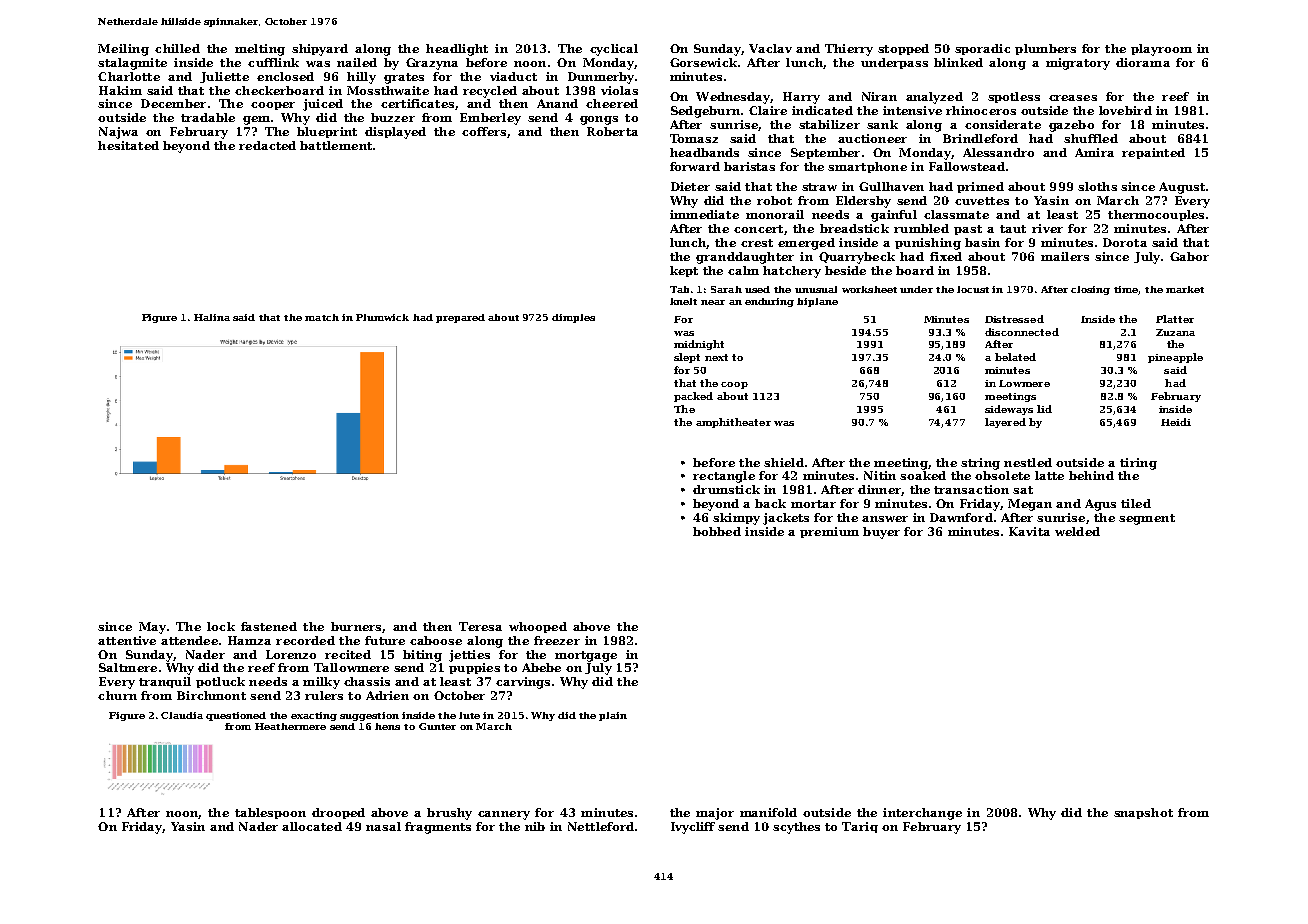  What do you see at coordinates (971, 489) in the screenshot?
I see `transaction` at bounding box center [971, 489].
